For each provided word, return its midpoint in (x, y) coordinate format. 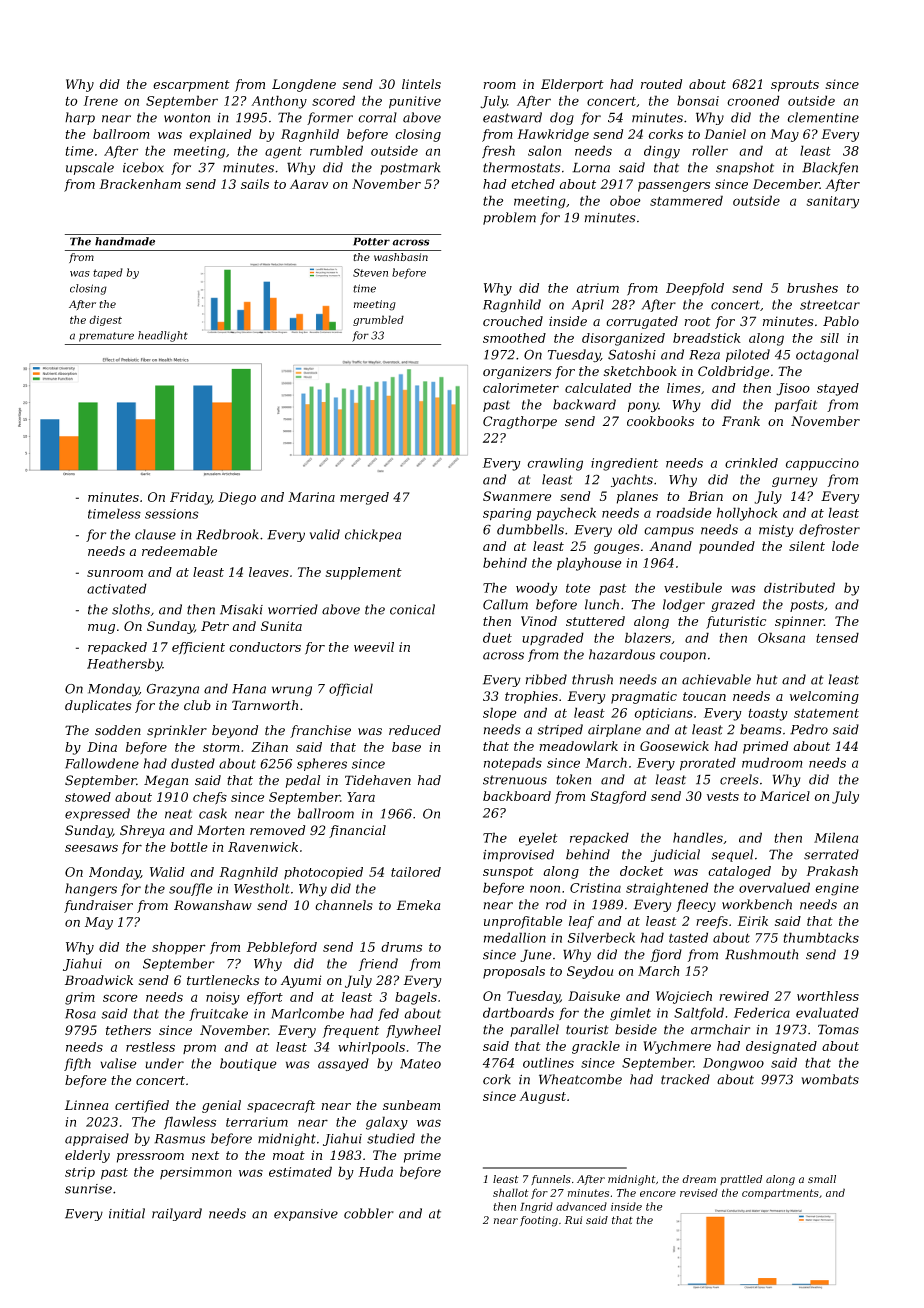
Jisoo (793, 389)
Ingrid (536, 1207)
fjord (666, 955)
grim (80, 998)
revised (699, 1192)
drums (401, 947)
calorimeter (521, 388)
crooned (753, 100)
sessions (172, 514)
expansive (306, 1215)
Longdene (304, 85)
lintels (421, 84)
